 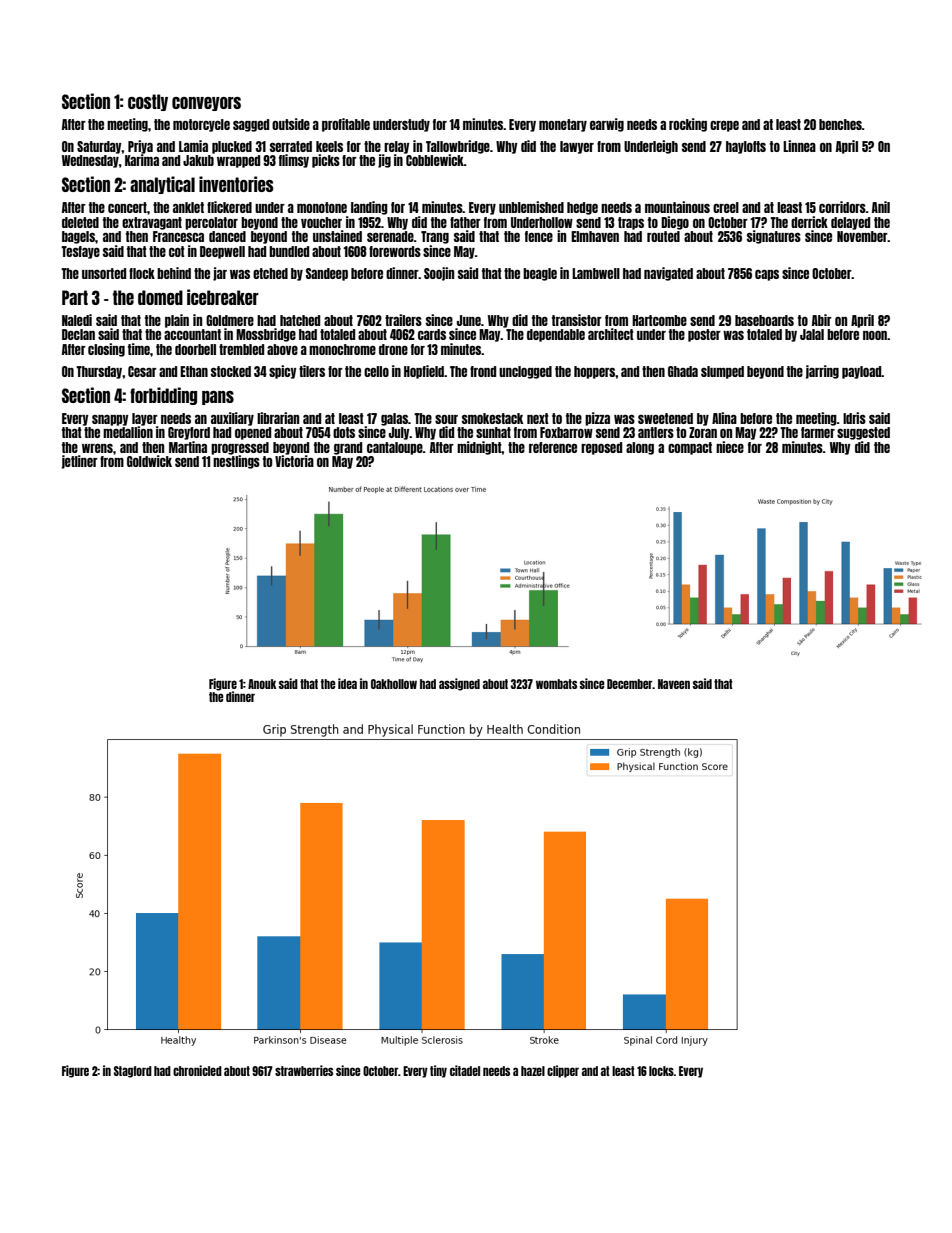 I want to click on idea, so click(x=347, y=683).
